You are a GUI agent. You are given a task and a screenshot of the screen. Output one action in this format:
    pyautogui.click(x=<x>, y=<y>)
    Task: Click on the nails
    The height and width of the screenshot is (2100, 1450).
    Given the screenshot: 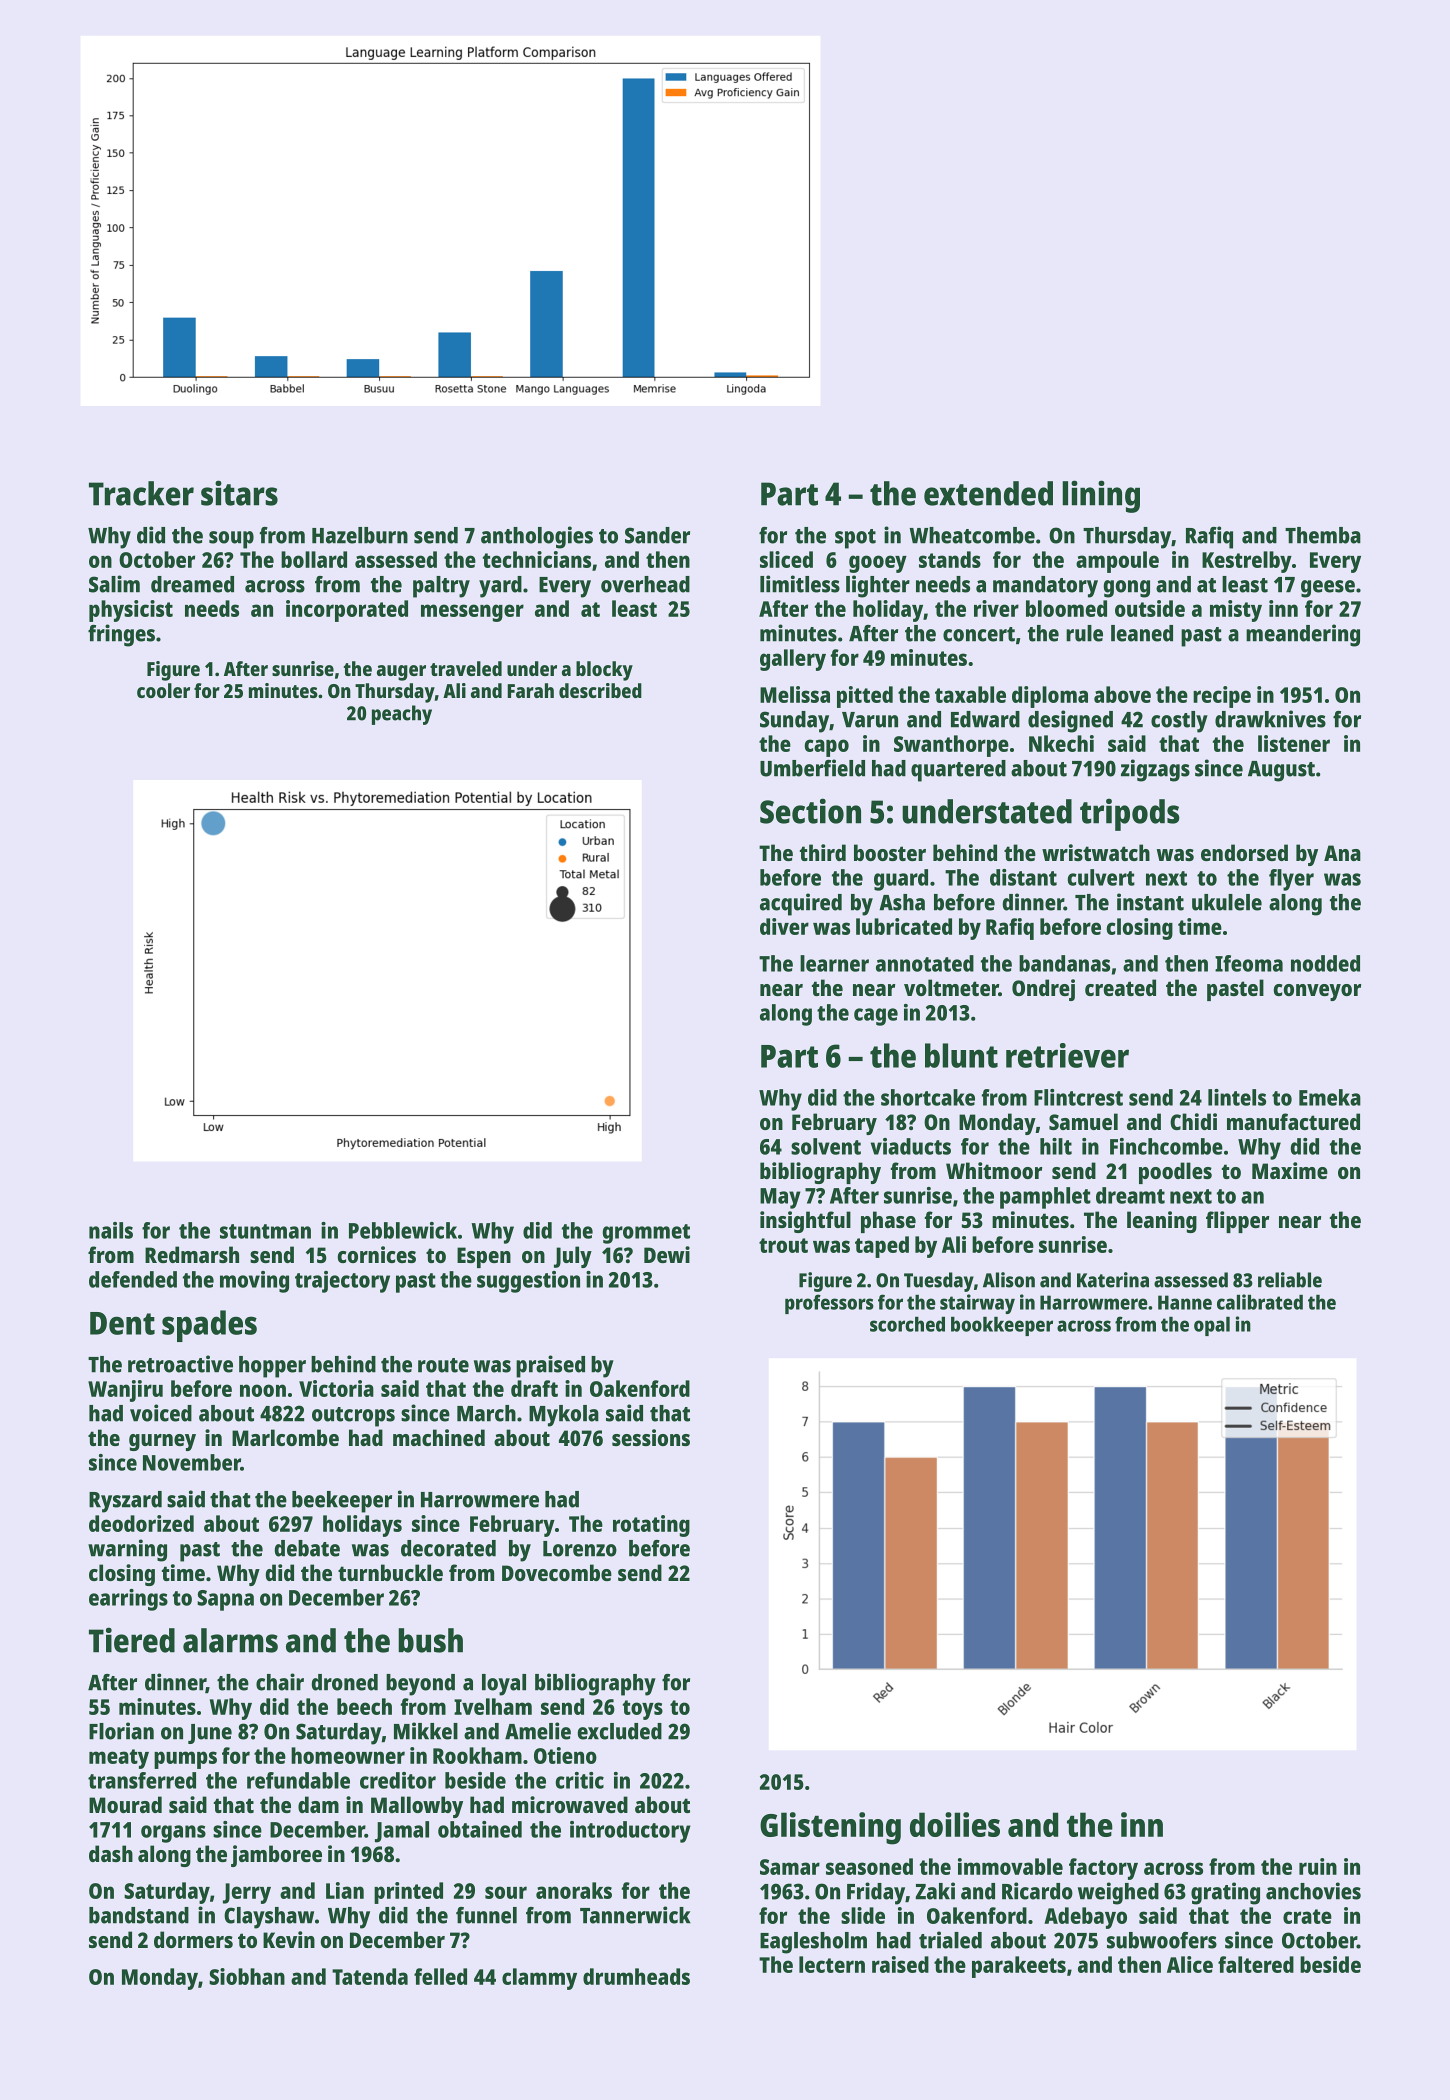 What is the action you would take?
    pyautogui.click(x=111, y=1230)
